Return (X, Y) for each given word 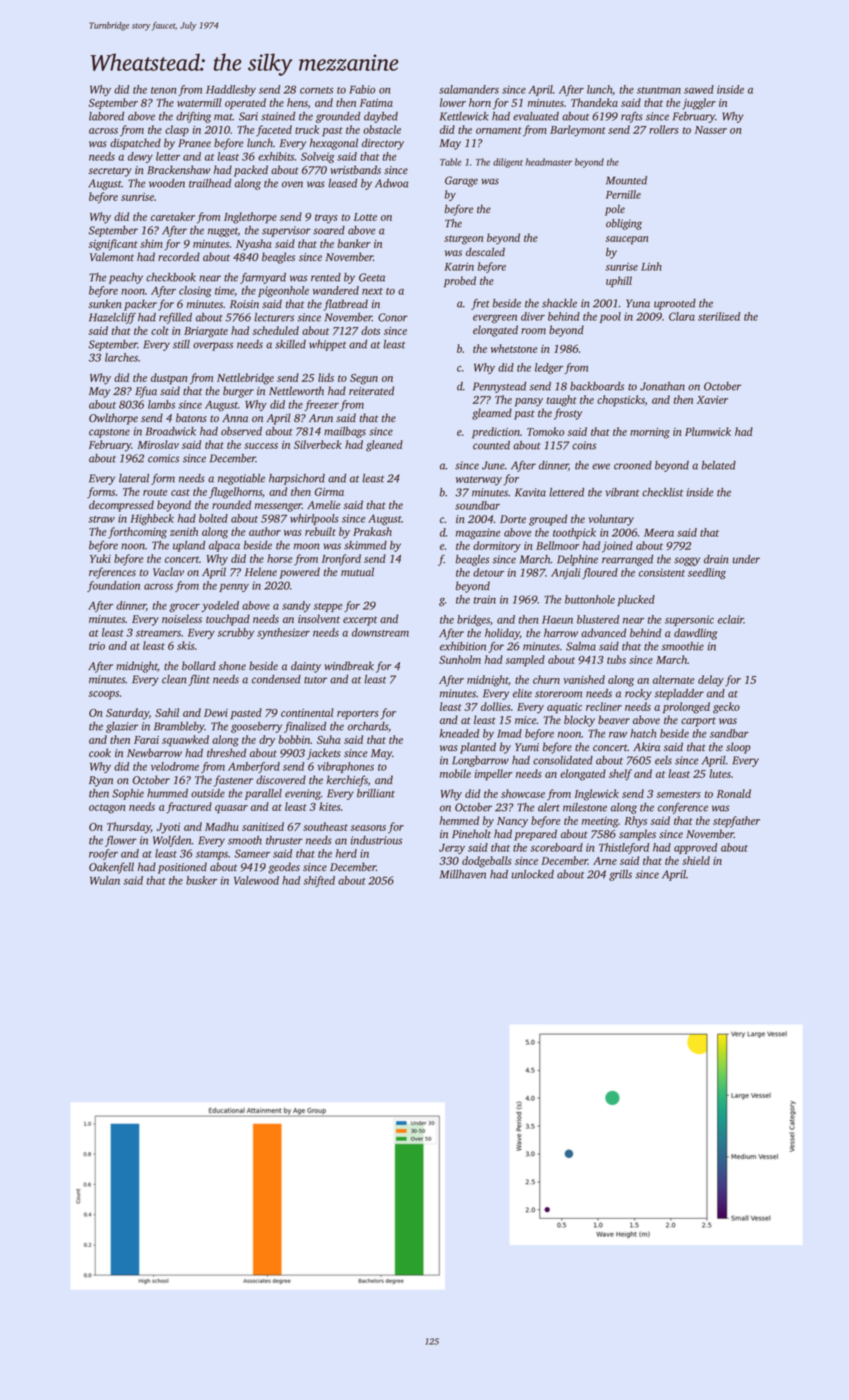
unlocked (533, 874)
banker (354, 243)
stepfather (736, 822)
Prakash (372, 531)
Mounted (626, 180)
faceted (274, 131)
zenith (184, 531)
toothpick (574, 533)
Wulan (105, 880)
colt (160, 330)
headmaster (549, 162)
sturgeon (463, 240)
